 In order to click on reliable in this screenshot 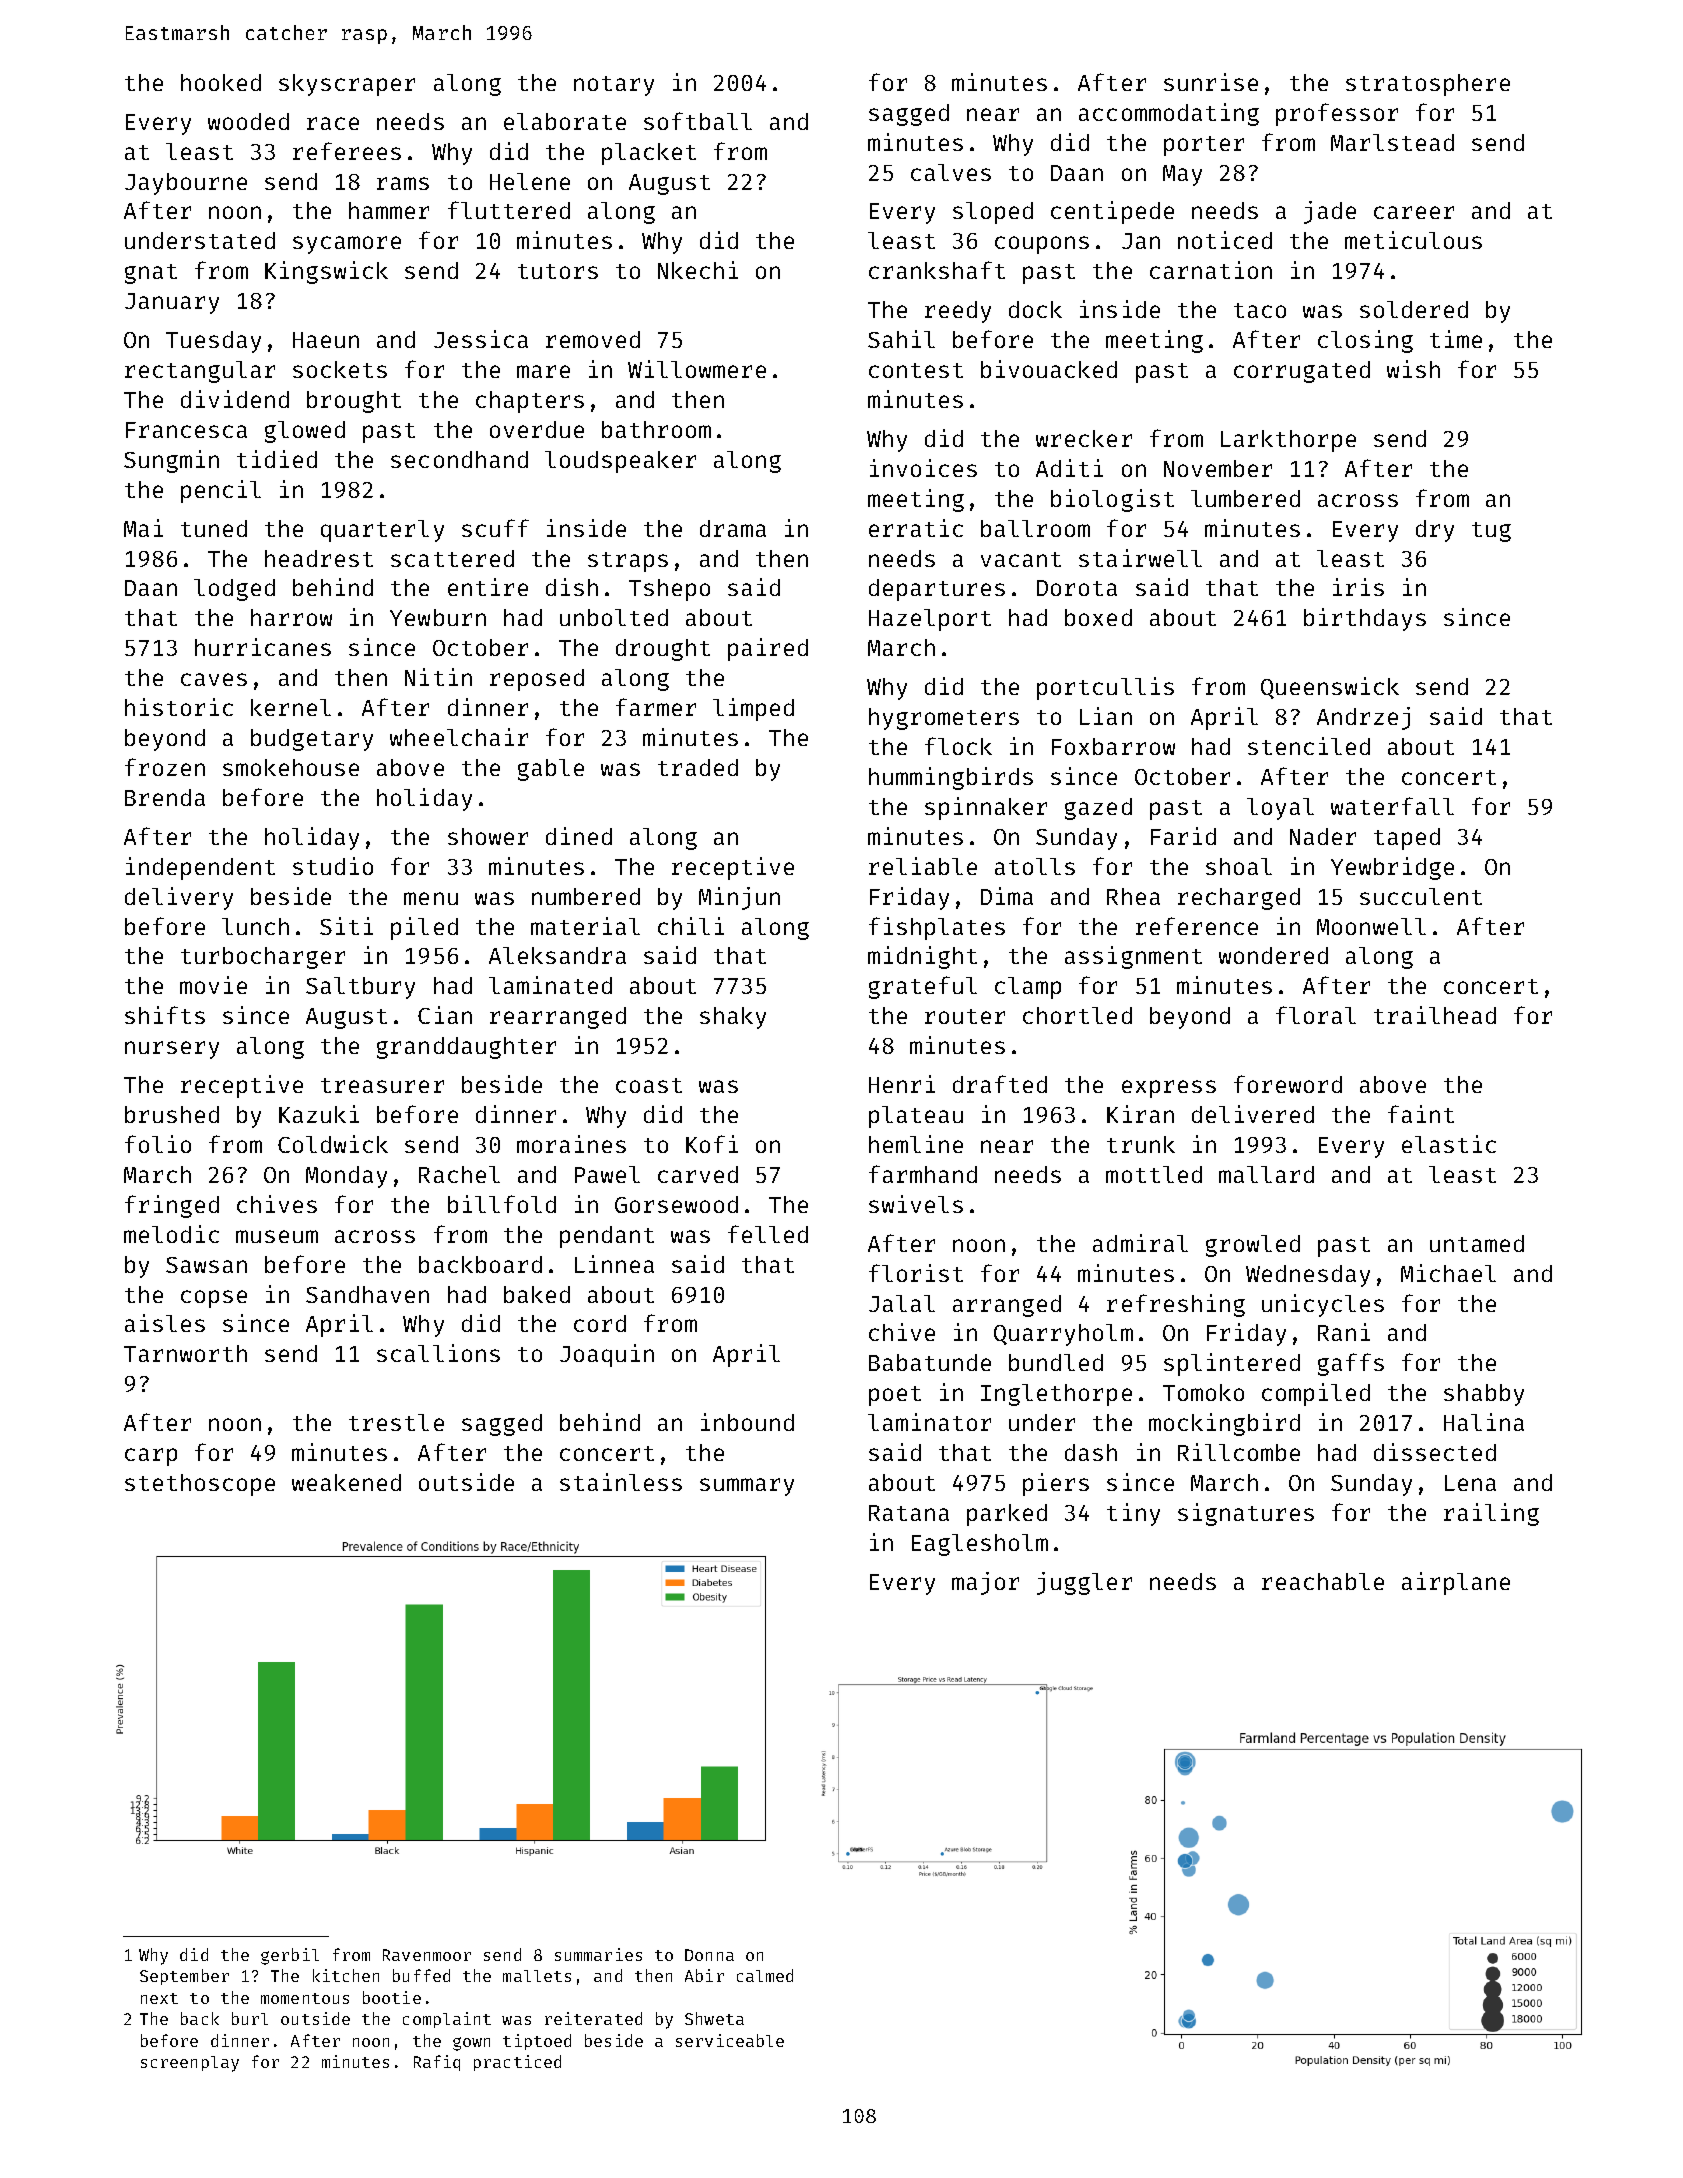, I will do `click(923, 866)`.
